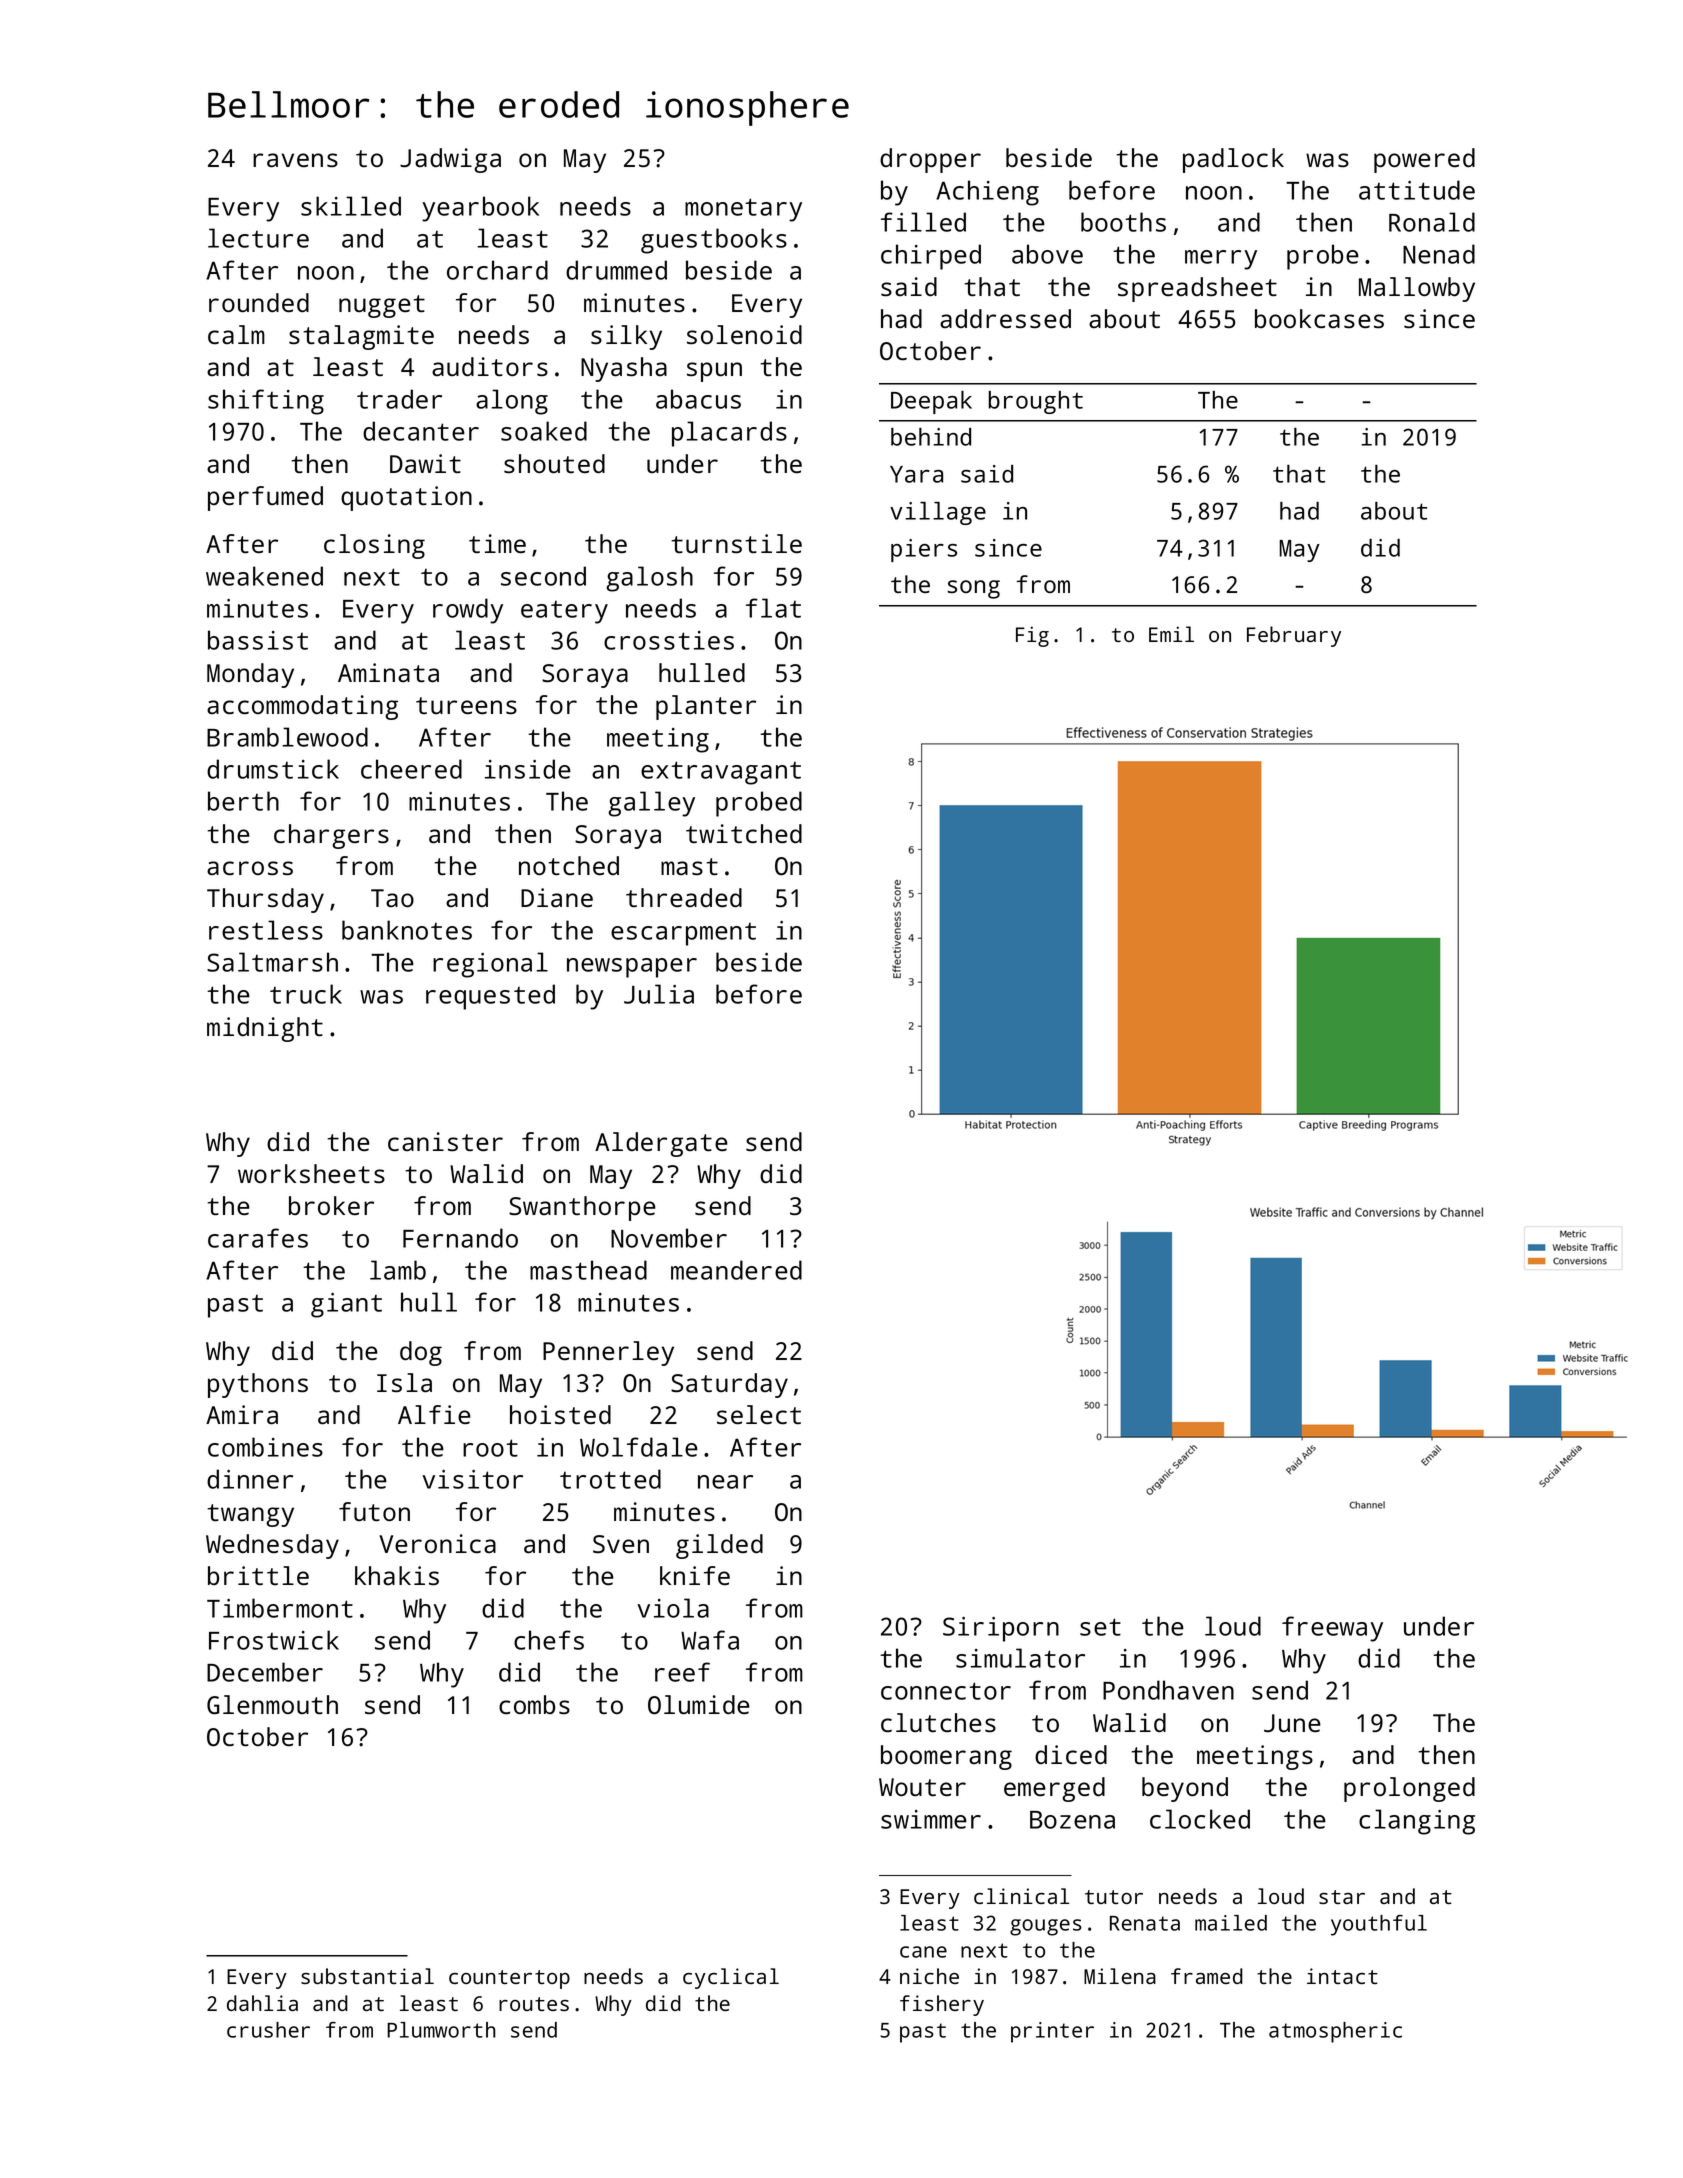 The image size is (1683, 2178). I want to click on cyclical, so click(731, 1978).
